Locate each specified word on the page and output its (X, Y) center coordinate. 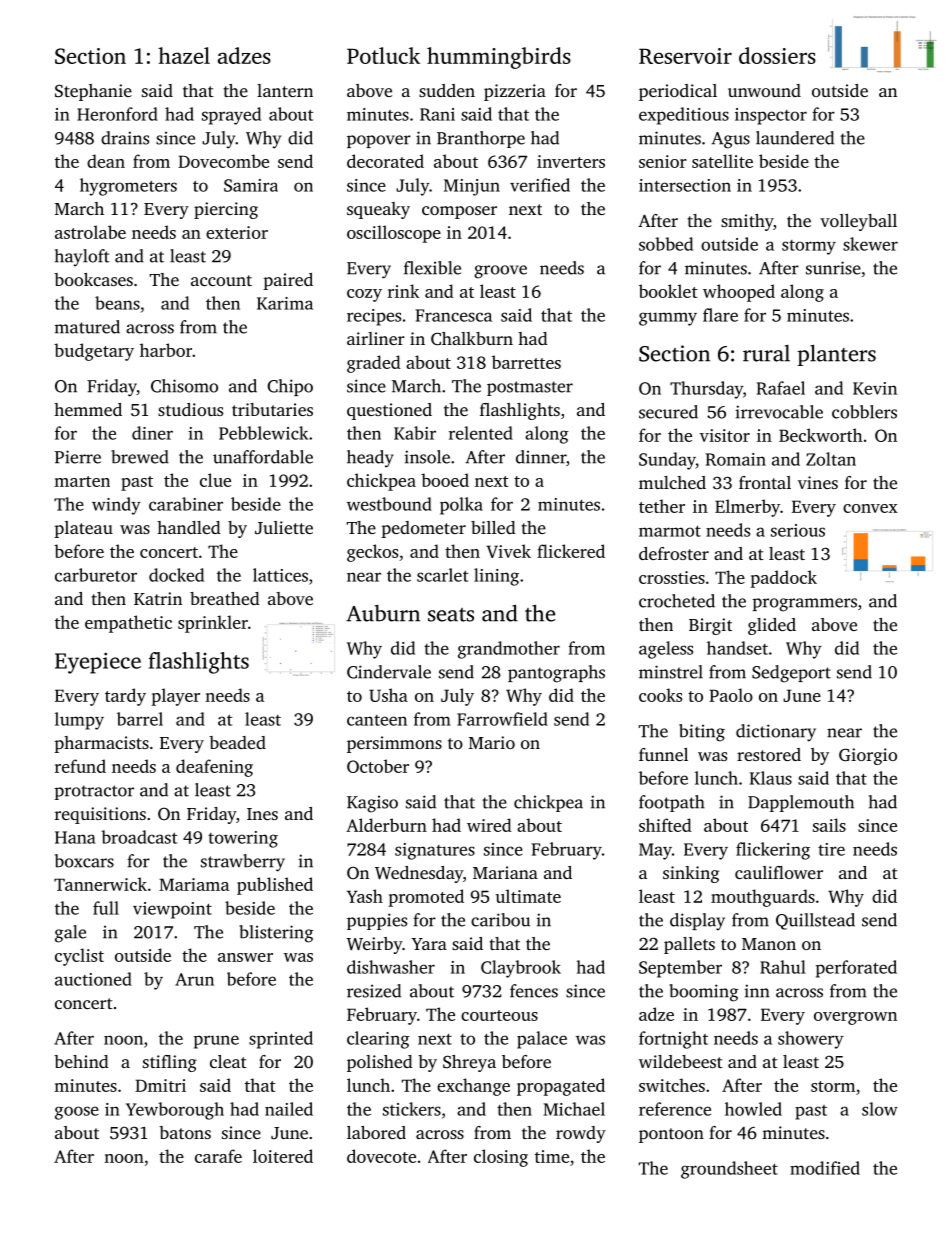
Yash (365, 896)
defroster (674, 553)
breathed (225, 598)
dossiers (777, 55)
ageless (666, 650)
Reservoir (685, 56)
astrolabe (90, 232)
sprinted (281, 1040)
